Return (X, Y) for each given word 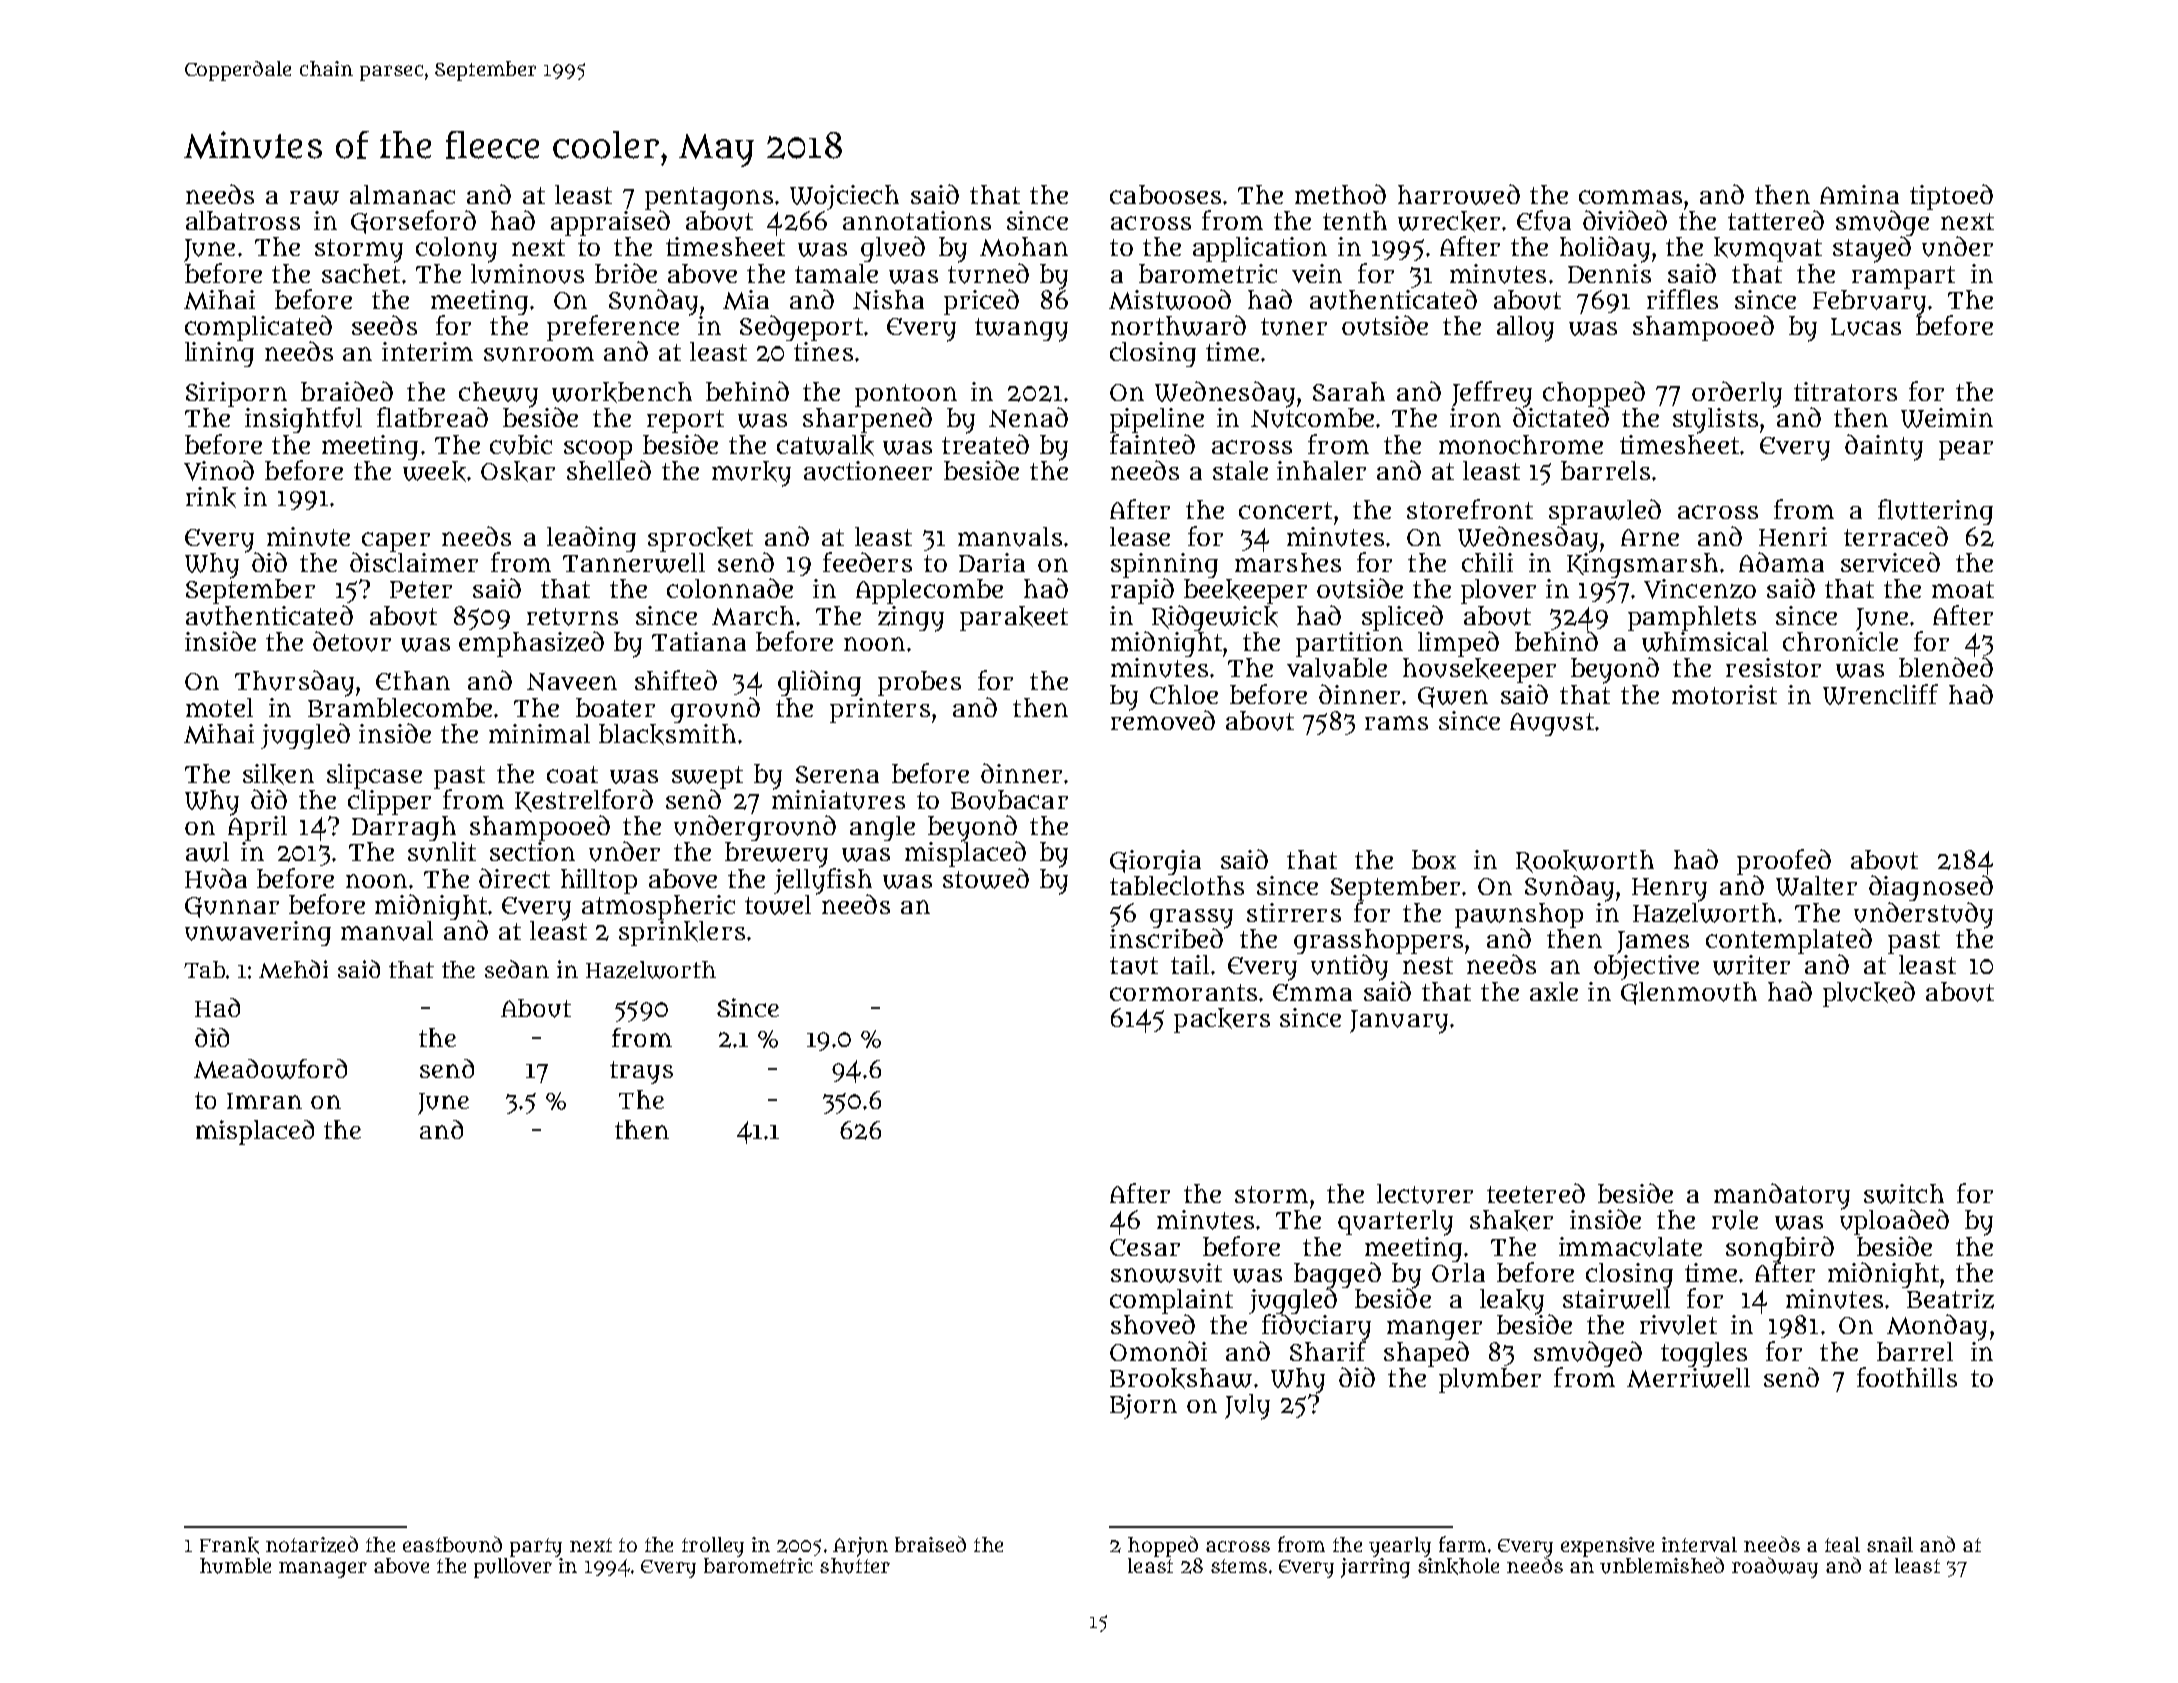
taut (1134, 966)
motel (219, 707)
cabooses (1165, 194)
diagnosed (1931, 888)
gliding (819, 683)
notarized (312, 1544)
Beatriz (1950, 1299)
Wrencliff (1880, 694)
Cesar (1145, 1247)
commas (1630, 197)
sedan (517, 969)
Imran (264, 1101)
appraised (610, 223)
